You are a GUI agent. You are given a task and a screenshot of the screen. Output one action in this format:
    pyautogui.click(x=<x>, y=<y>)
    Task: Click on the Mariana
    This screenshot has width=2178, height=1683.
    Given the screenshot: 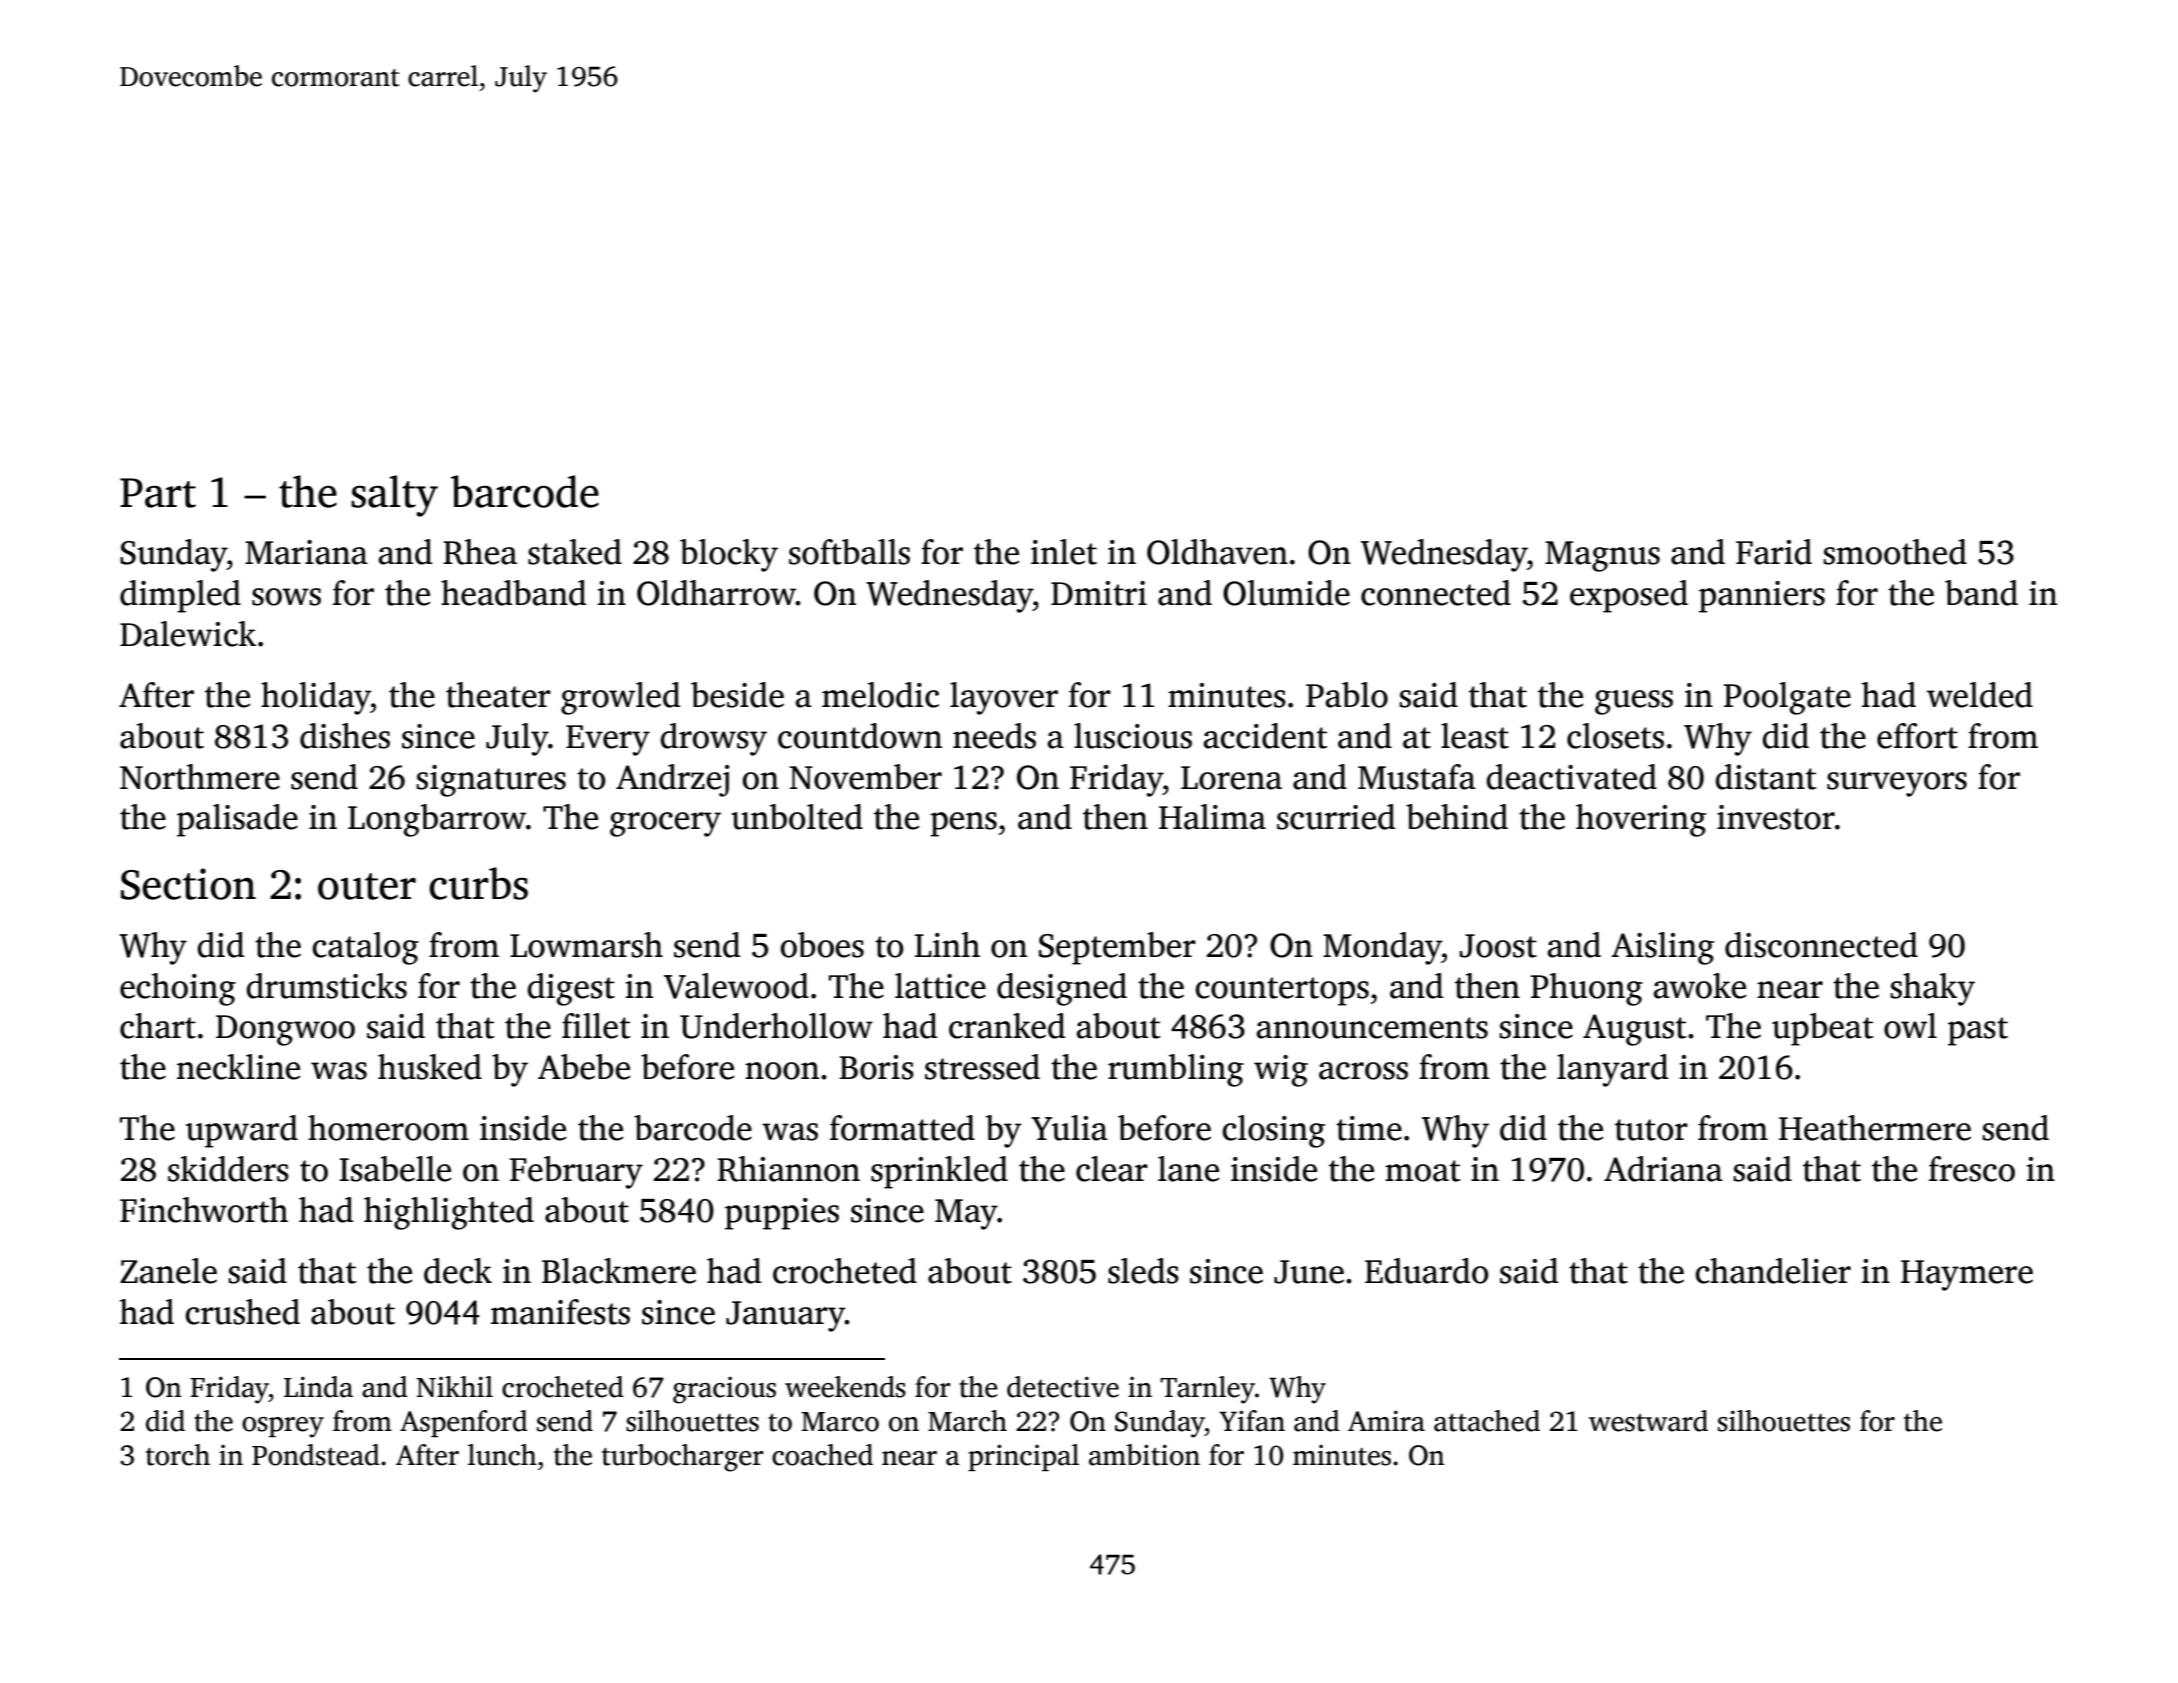 What is the action you would take?
    pyautogui.click(x=306, y=552)
